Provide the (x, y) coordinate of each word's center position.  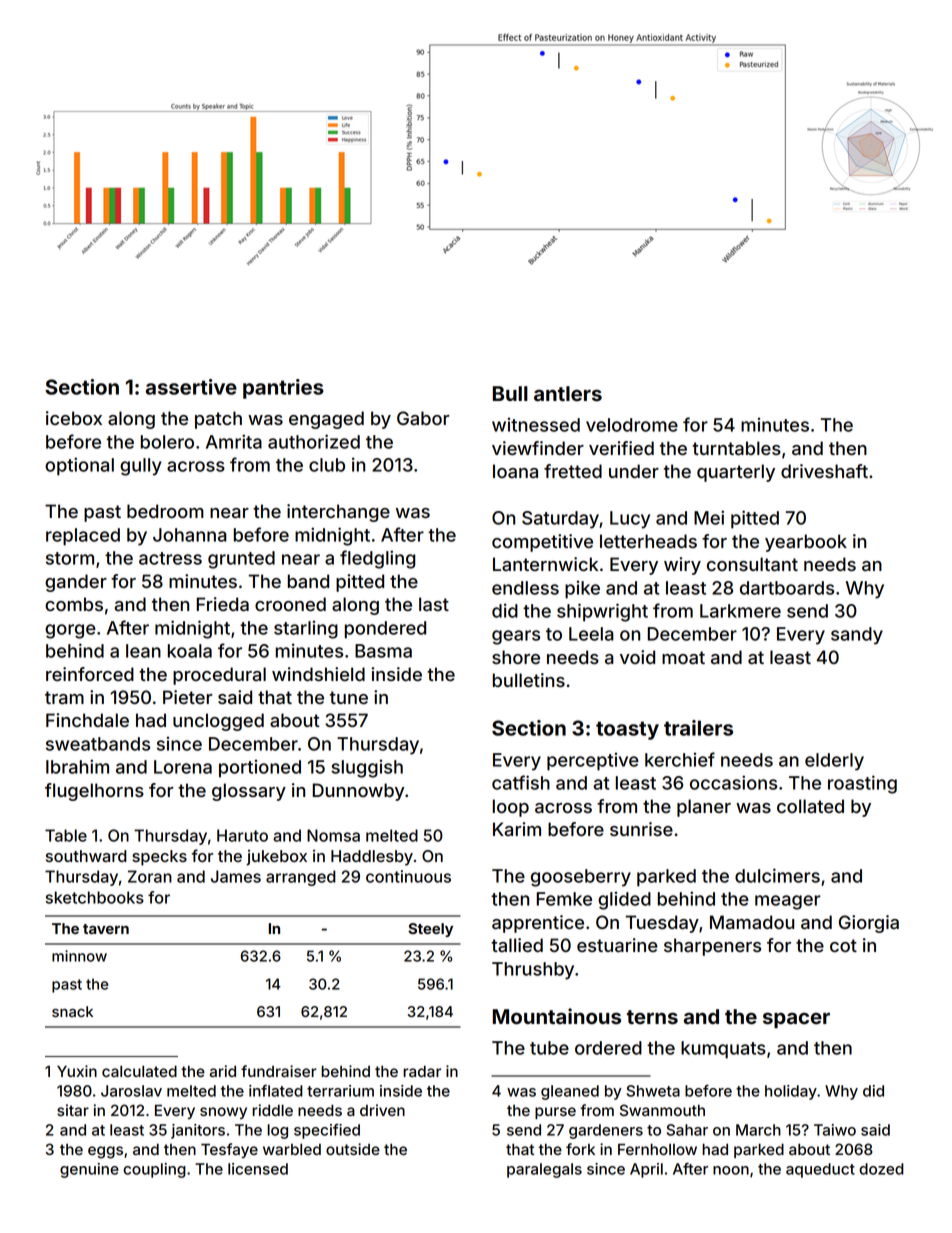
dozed (881, 1169)
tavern (106, 929)
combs (74, 604)
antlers (568, 394)
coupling (154, 1170)
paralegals (544, 1170)
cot (843, 945)
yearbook (806, 543)
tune (349, 697)
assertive (191, 387)
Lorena (183, 767)
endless (525, 588)
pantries (283, 389)
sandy (857, 636)
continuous (408, 876)
